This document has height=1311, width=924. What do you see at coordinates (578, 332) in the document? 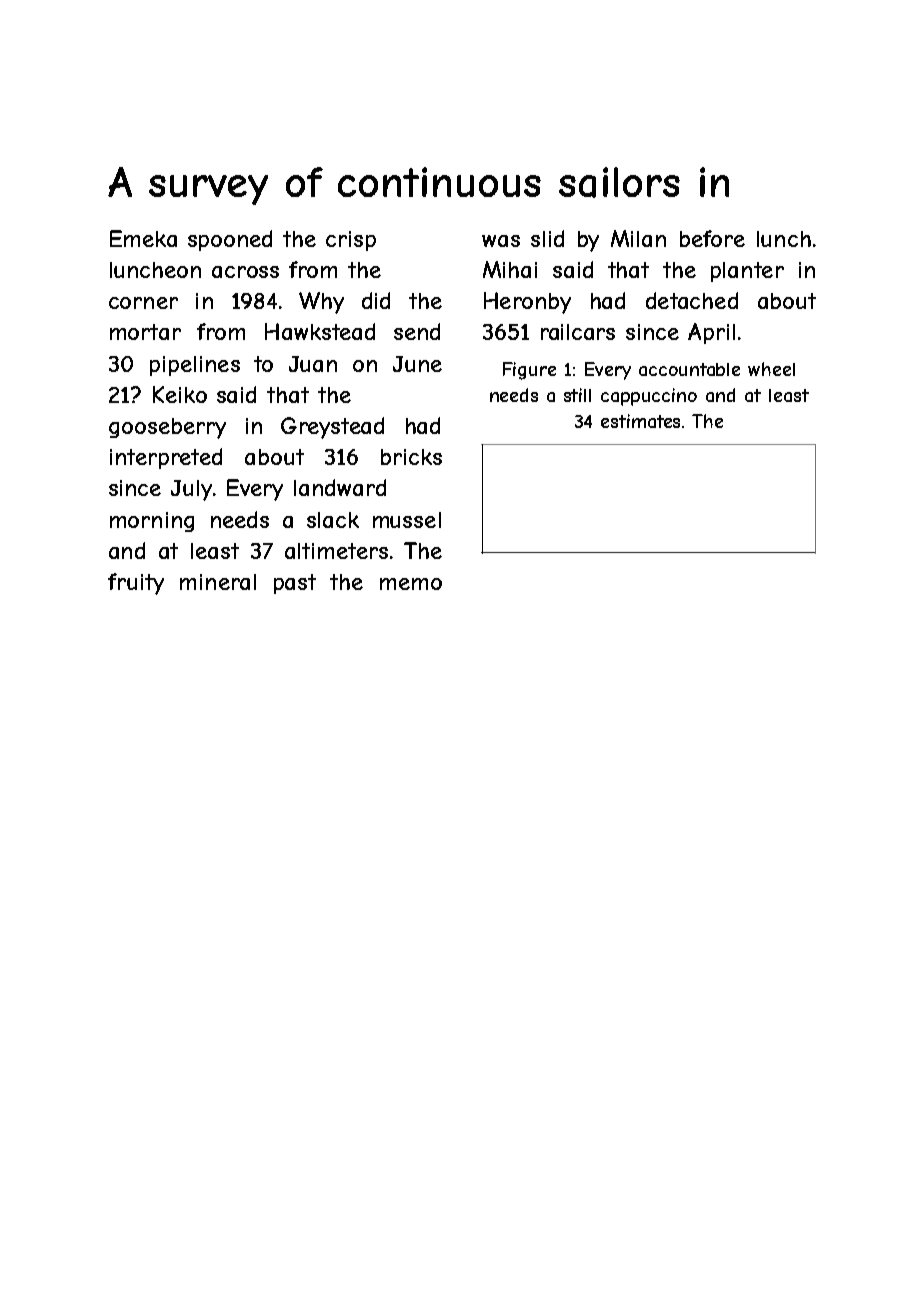
I see `railcars` at bounding box center [578, 332].
